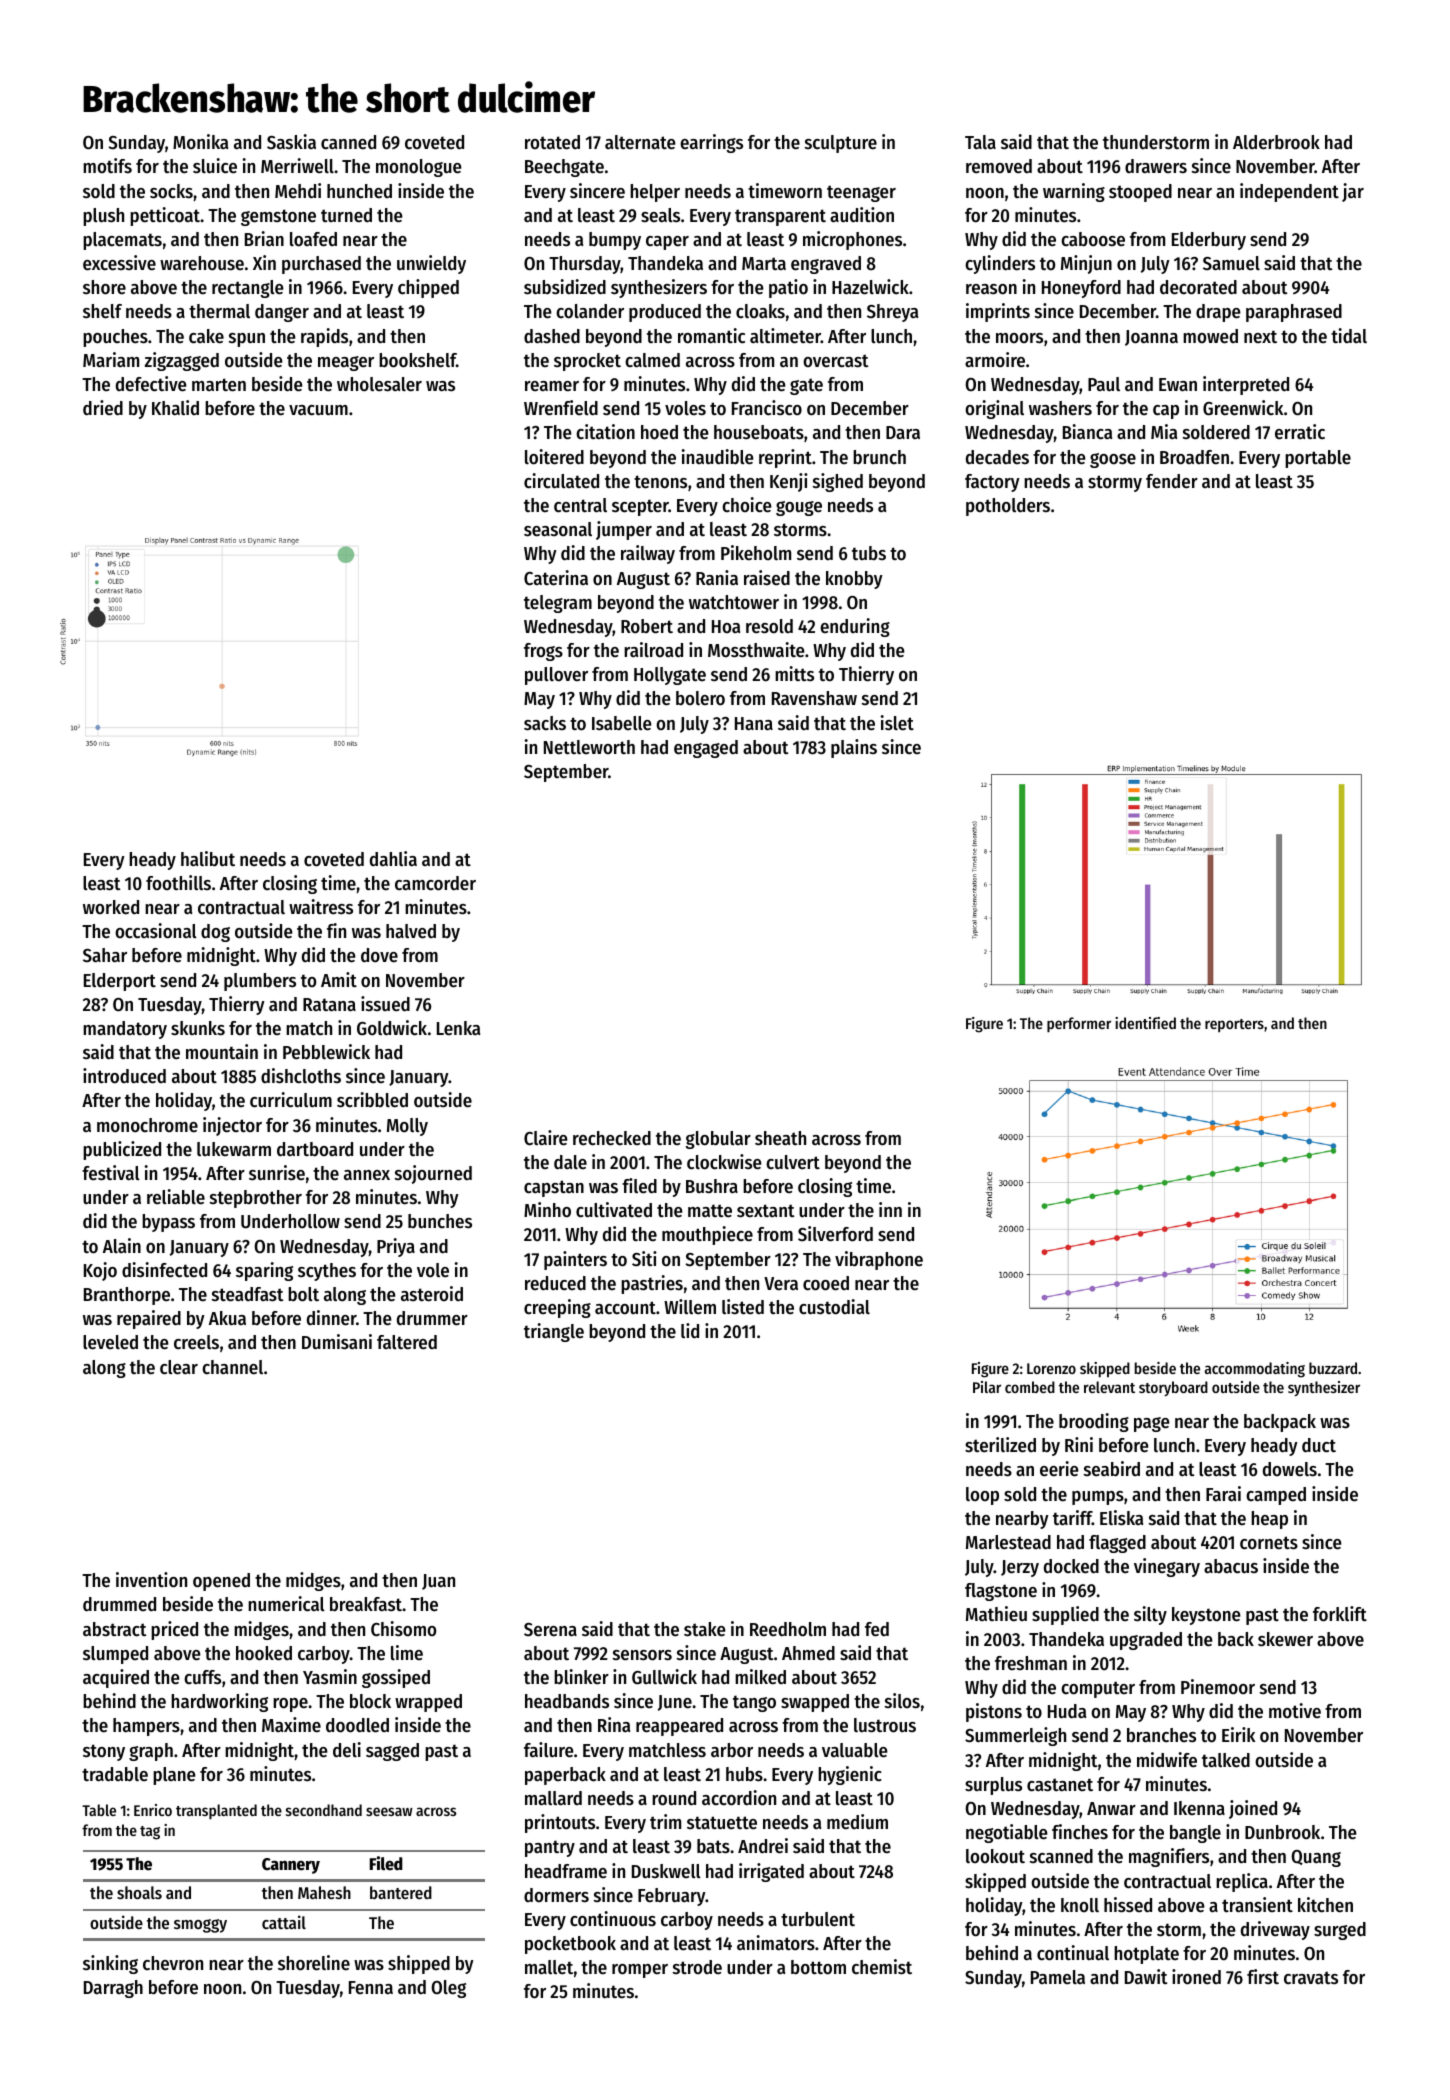 The width and height of the screenshot is (1450, 2100). Describe the element at coordinates (1079, 1024) in the screenshot. I see `performer` at that location.
